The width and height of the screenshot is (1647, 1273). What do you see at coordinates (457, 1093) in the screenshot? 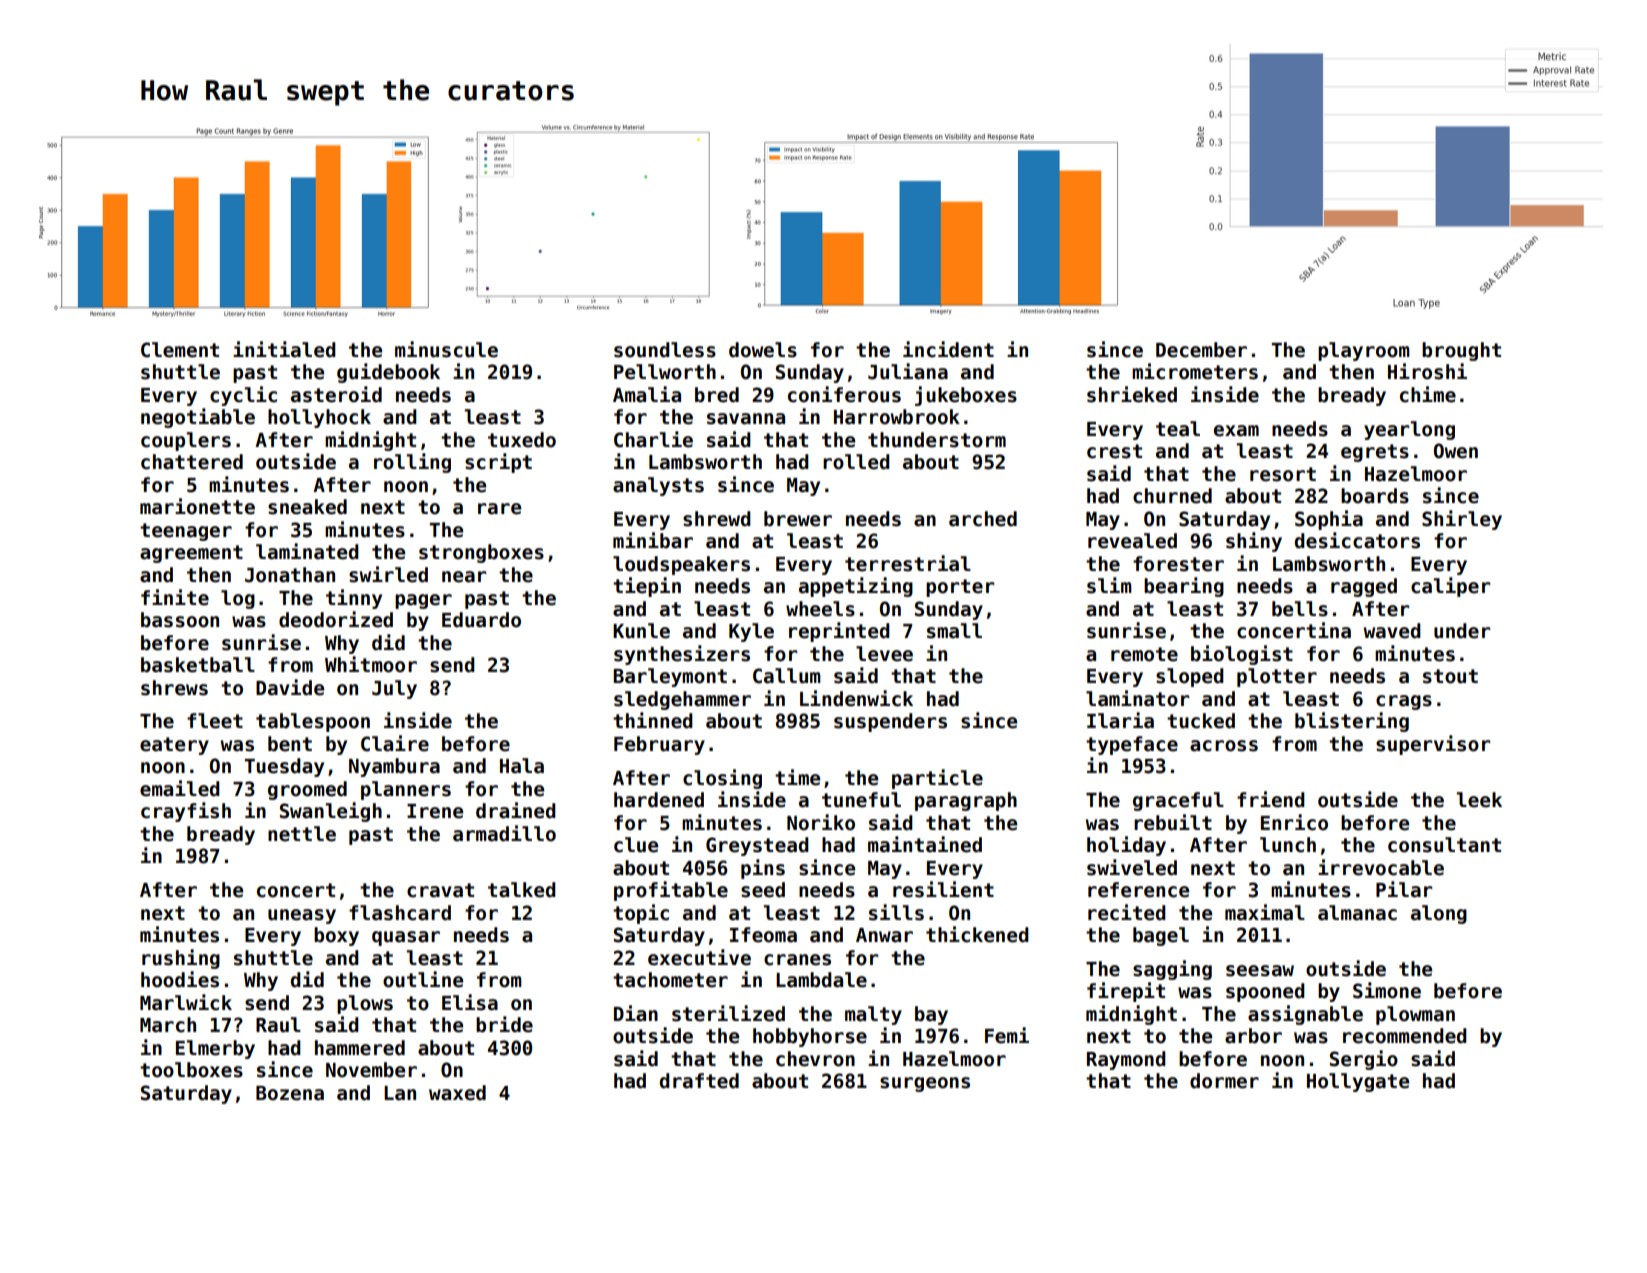
I see `waxed` at bounding box center [457, 1093].
